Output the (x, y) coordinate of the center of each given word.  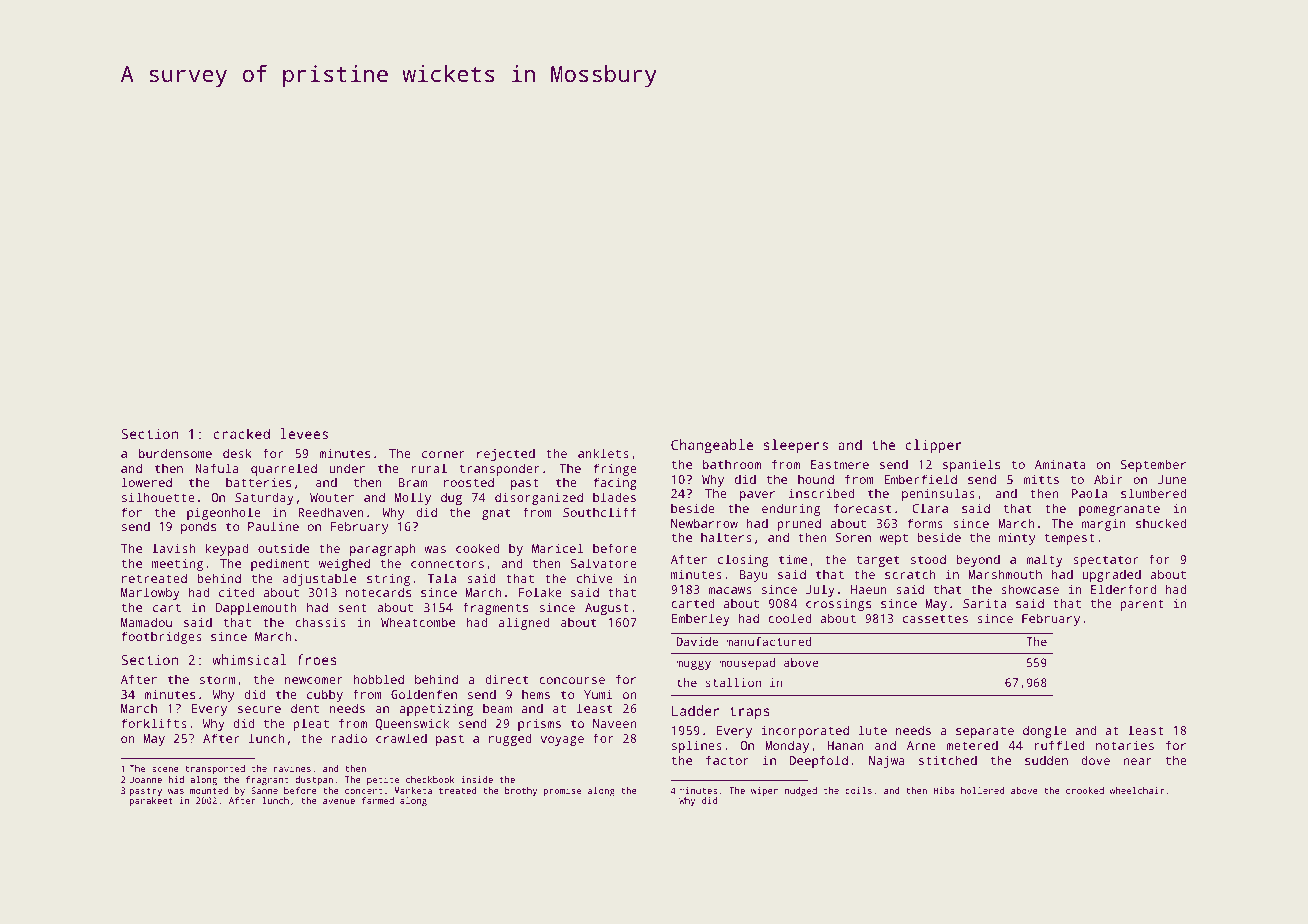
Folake (540, 592)
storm (218, 679)
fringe (615, 469)
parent (1142, 605)
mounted (209, 790)
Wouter (332, 497)
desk (237, 453)
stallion (733, 682)
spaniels (971, 465)
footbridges (161, 637)
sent (353, 607)
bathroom (732, 464)
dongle (1045, 731)
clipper (933, 446)
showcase (1030, 589)
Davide (697, 641)
